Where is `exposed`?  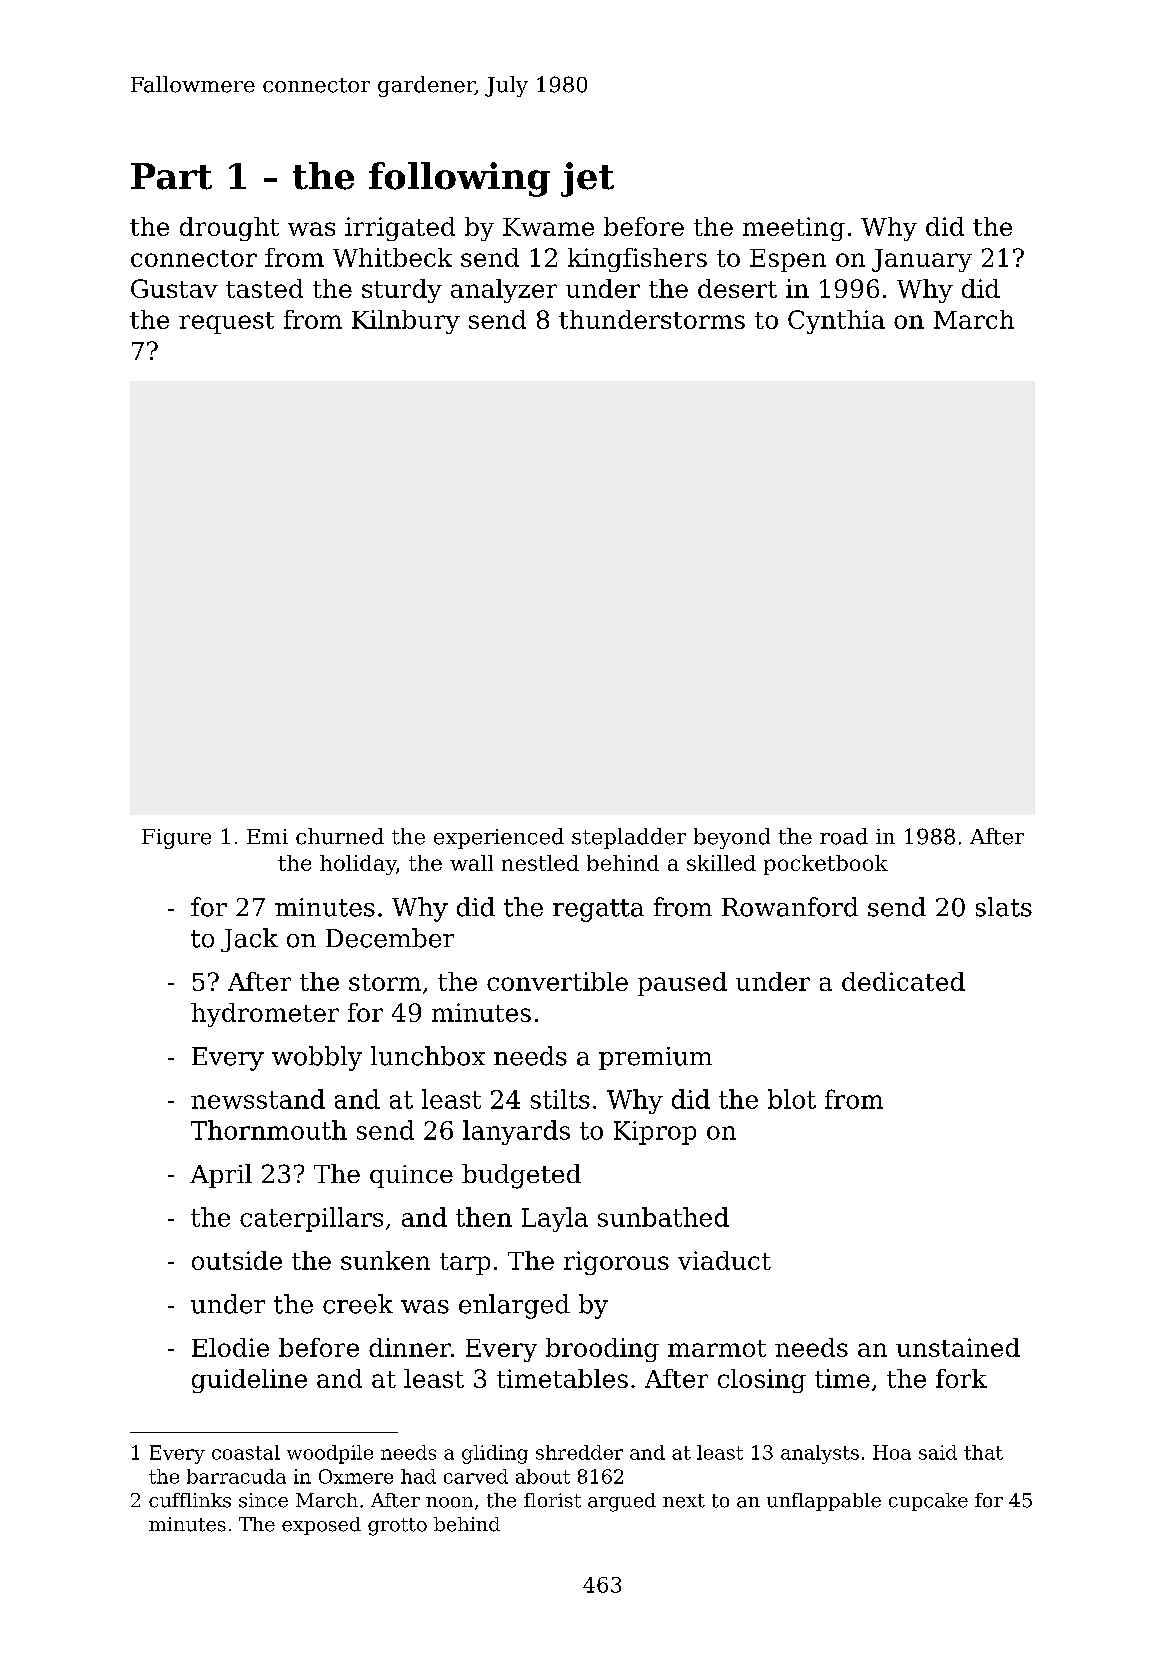 exposed is located at coordinates (321, 1526).
